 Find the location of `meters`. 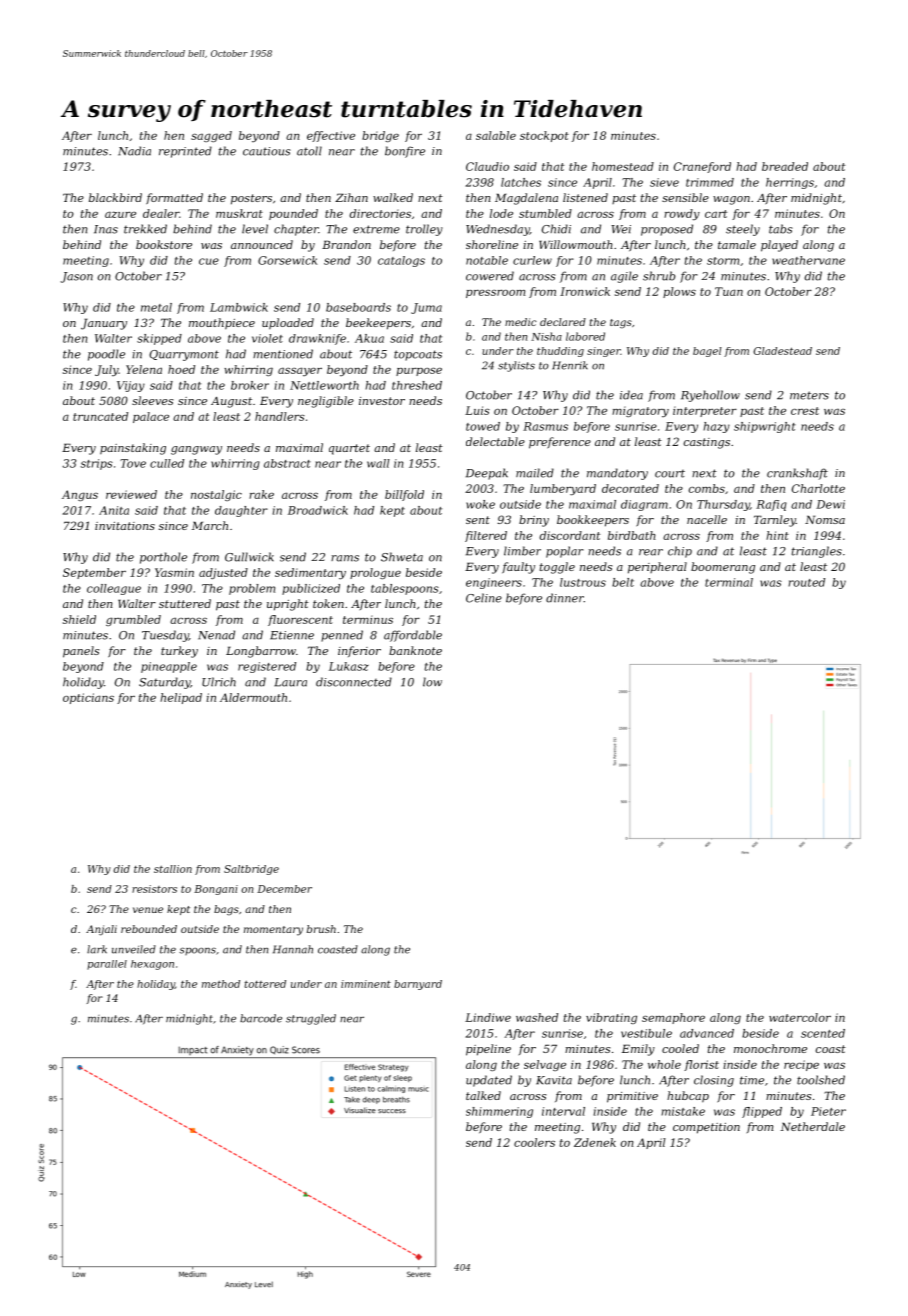

meters is located at coordinates (809, 395).
